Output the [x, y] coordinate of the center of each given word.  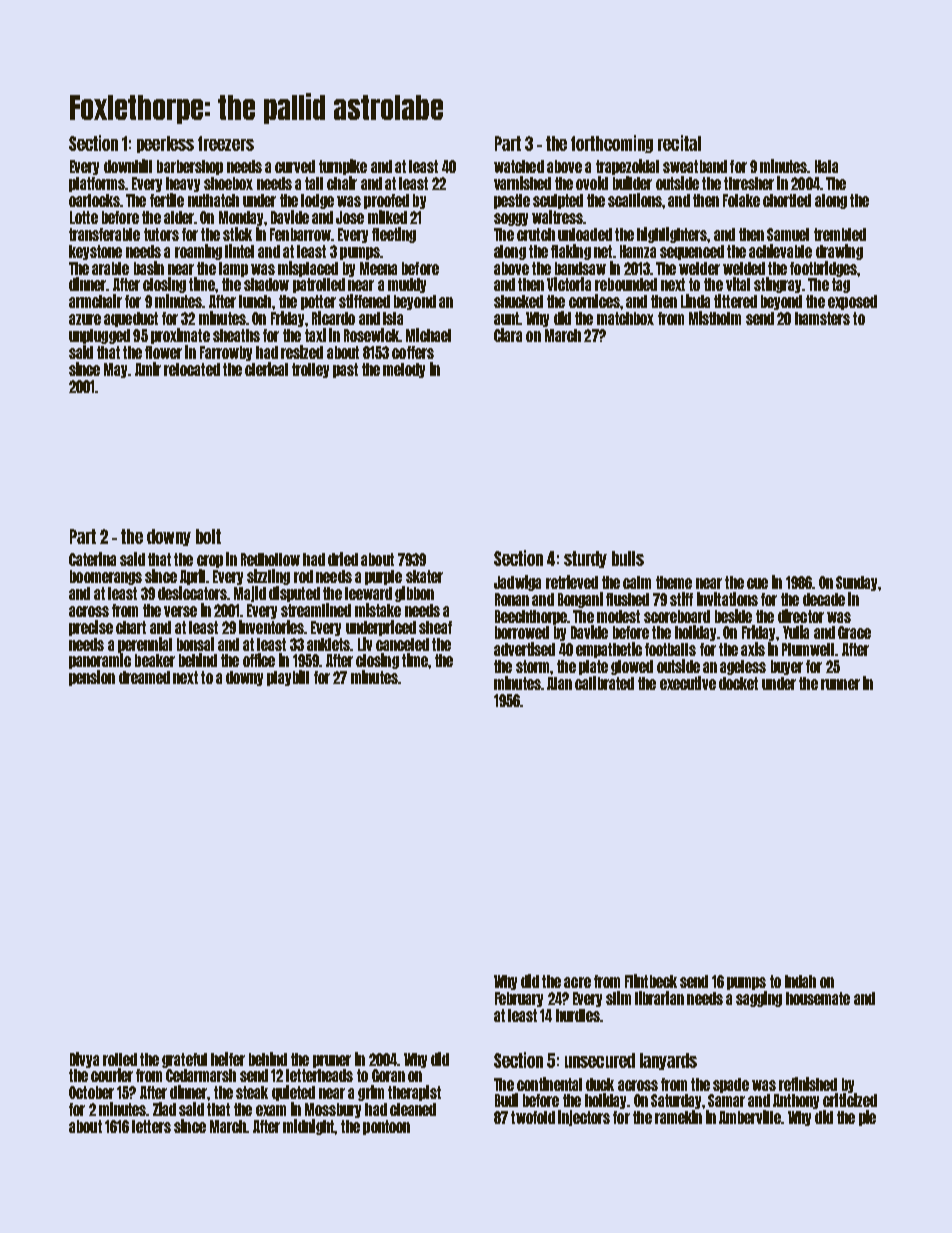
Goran [388, 1075]
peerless [165, 144]
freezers [226, 143]
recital [679, 143]
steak [252, 1092]
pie [867, 1118]
